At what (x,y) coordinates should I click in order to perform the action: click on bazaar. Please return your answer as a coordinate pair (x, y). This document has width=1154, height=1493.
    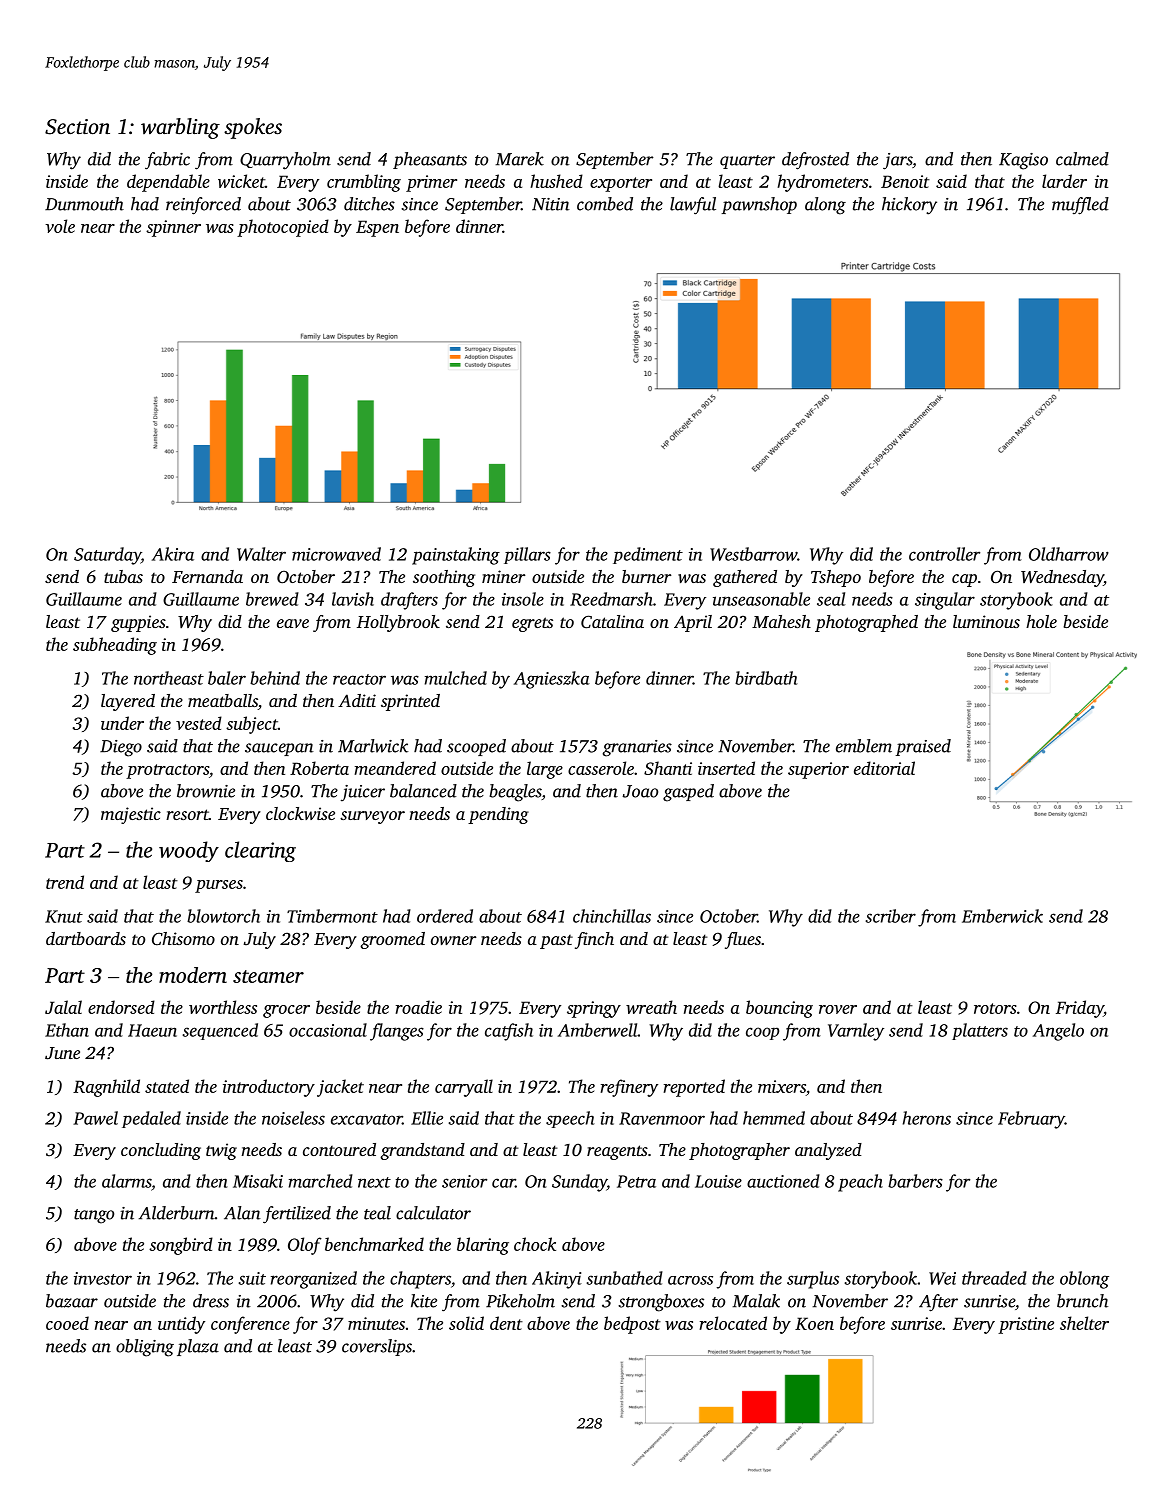
    Looking at the image, I should click on (72, 1301).
